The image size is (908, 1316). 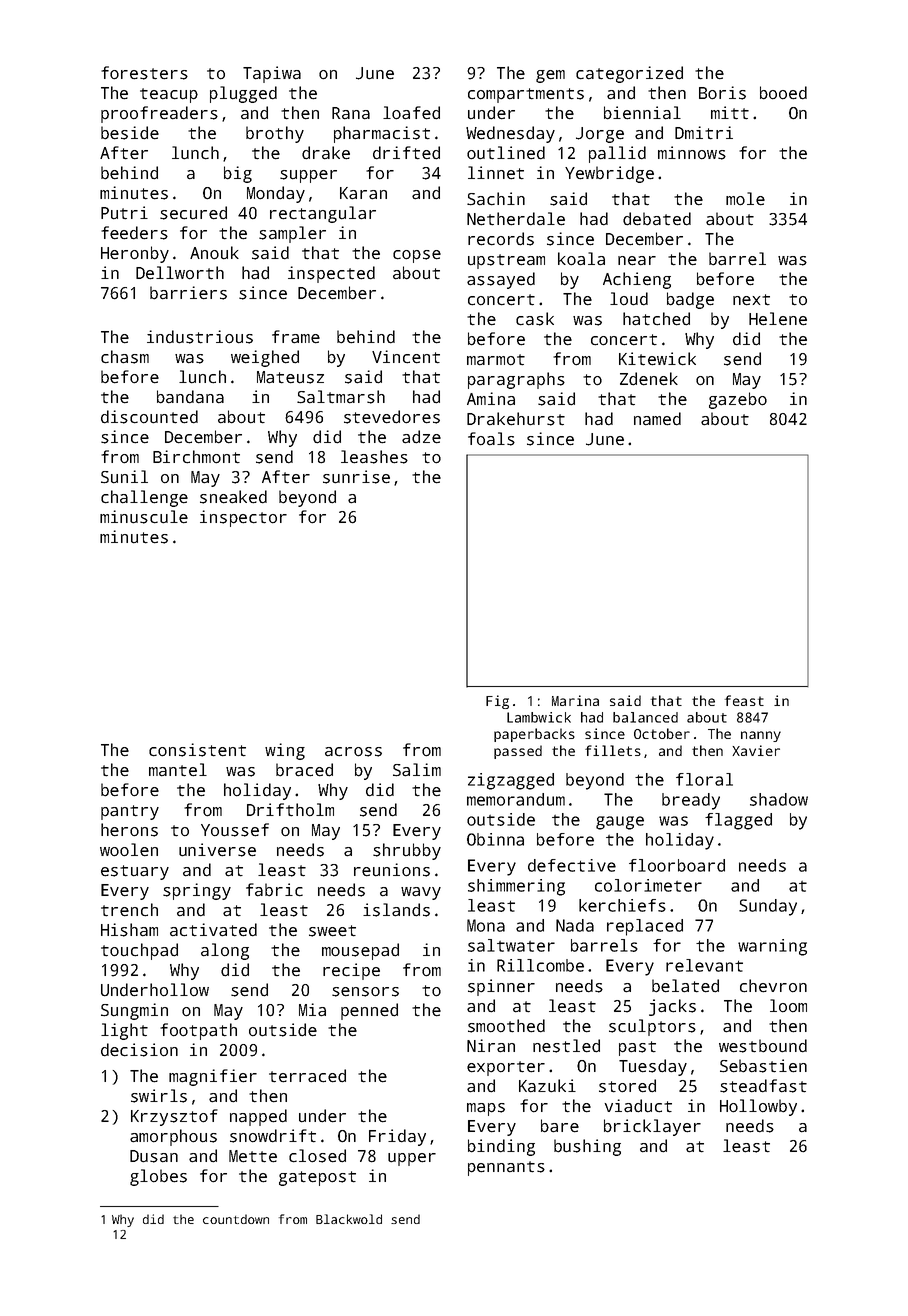 I want to click on foresters, so click(x=144, y=73).
